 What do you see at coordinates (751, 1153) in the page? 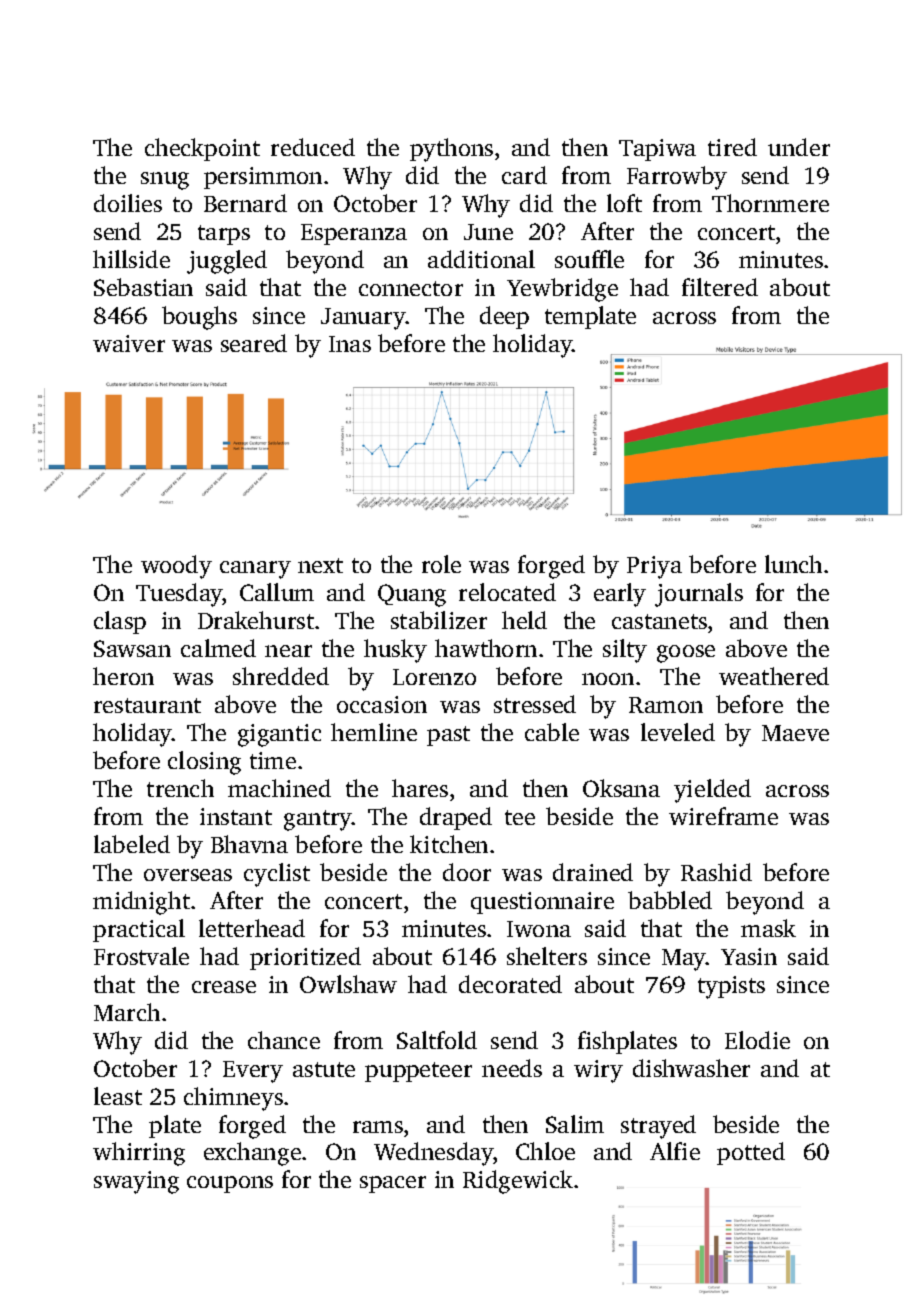
I see `potted` at bounding box center [751, 1153].
